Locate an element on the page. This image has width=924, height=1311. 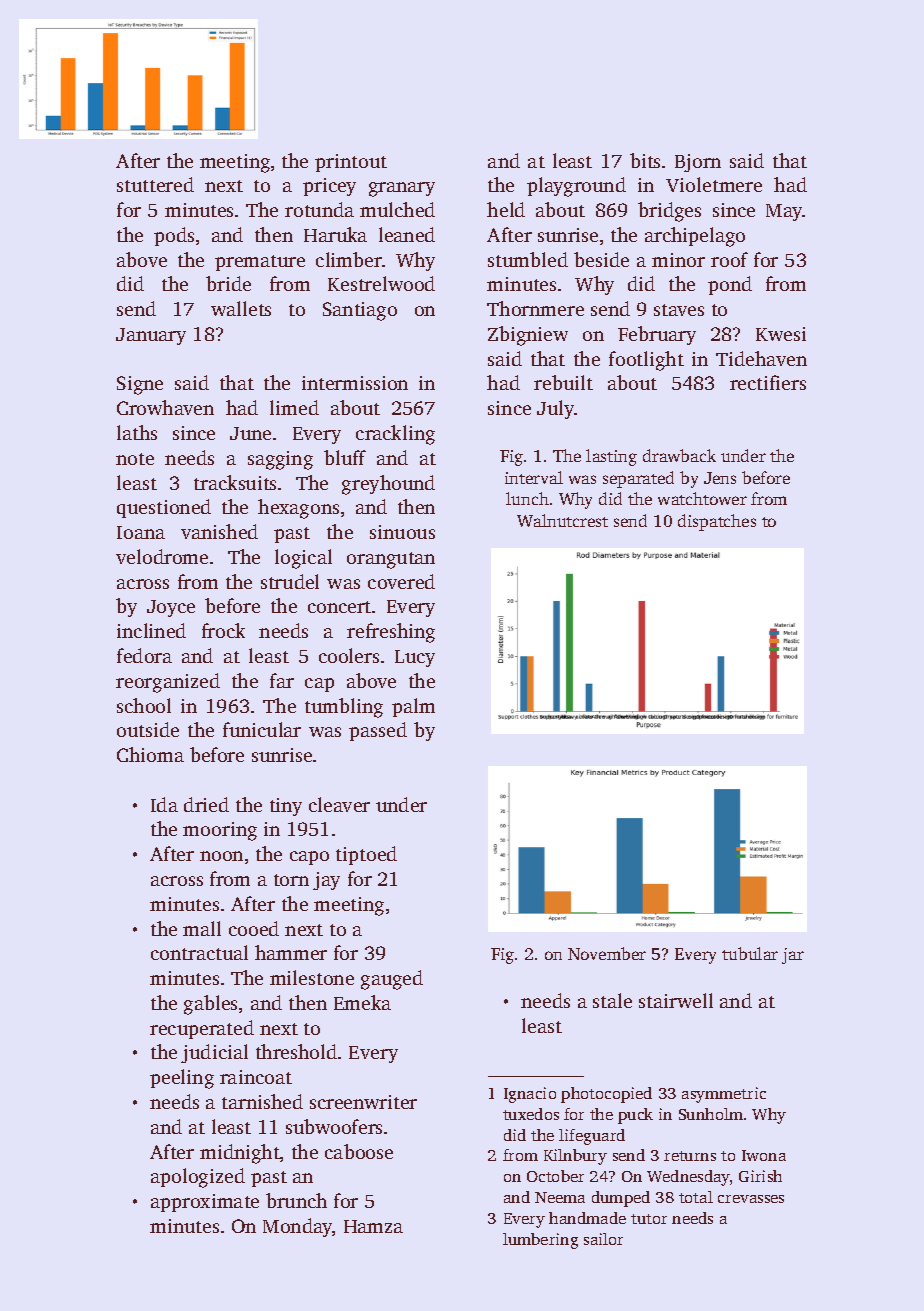
Haruka is located at coordinates (335, 234).
